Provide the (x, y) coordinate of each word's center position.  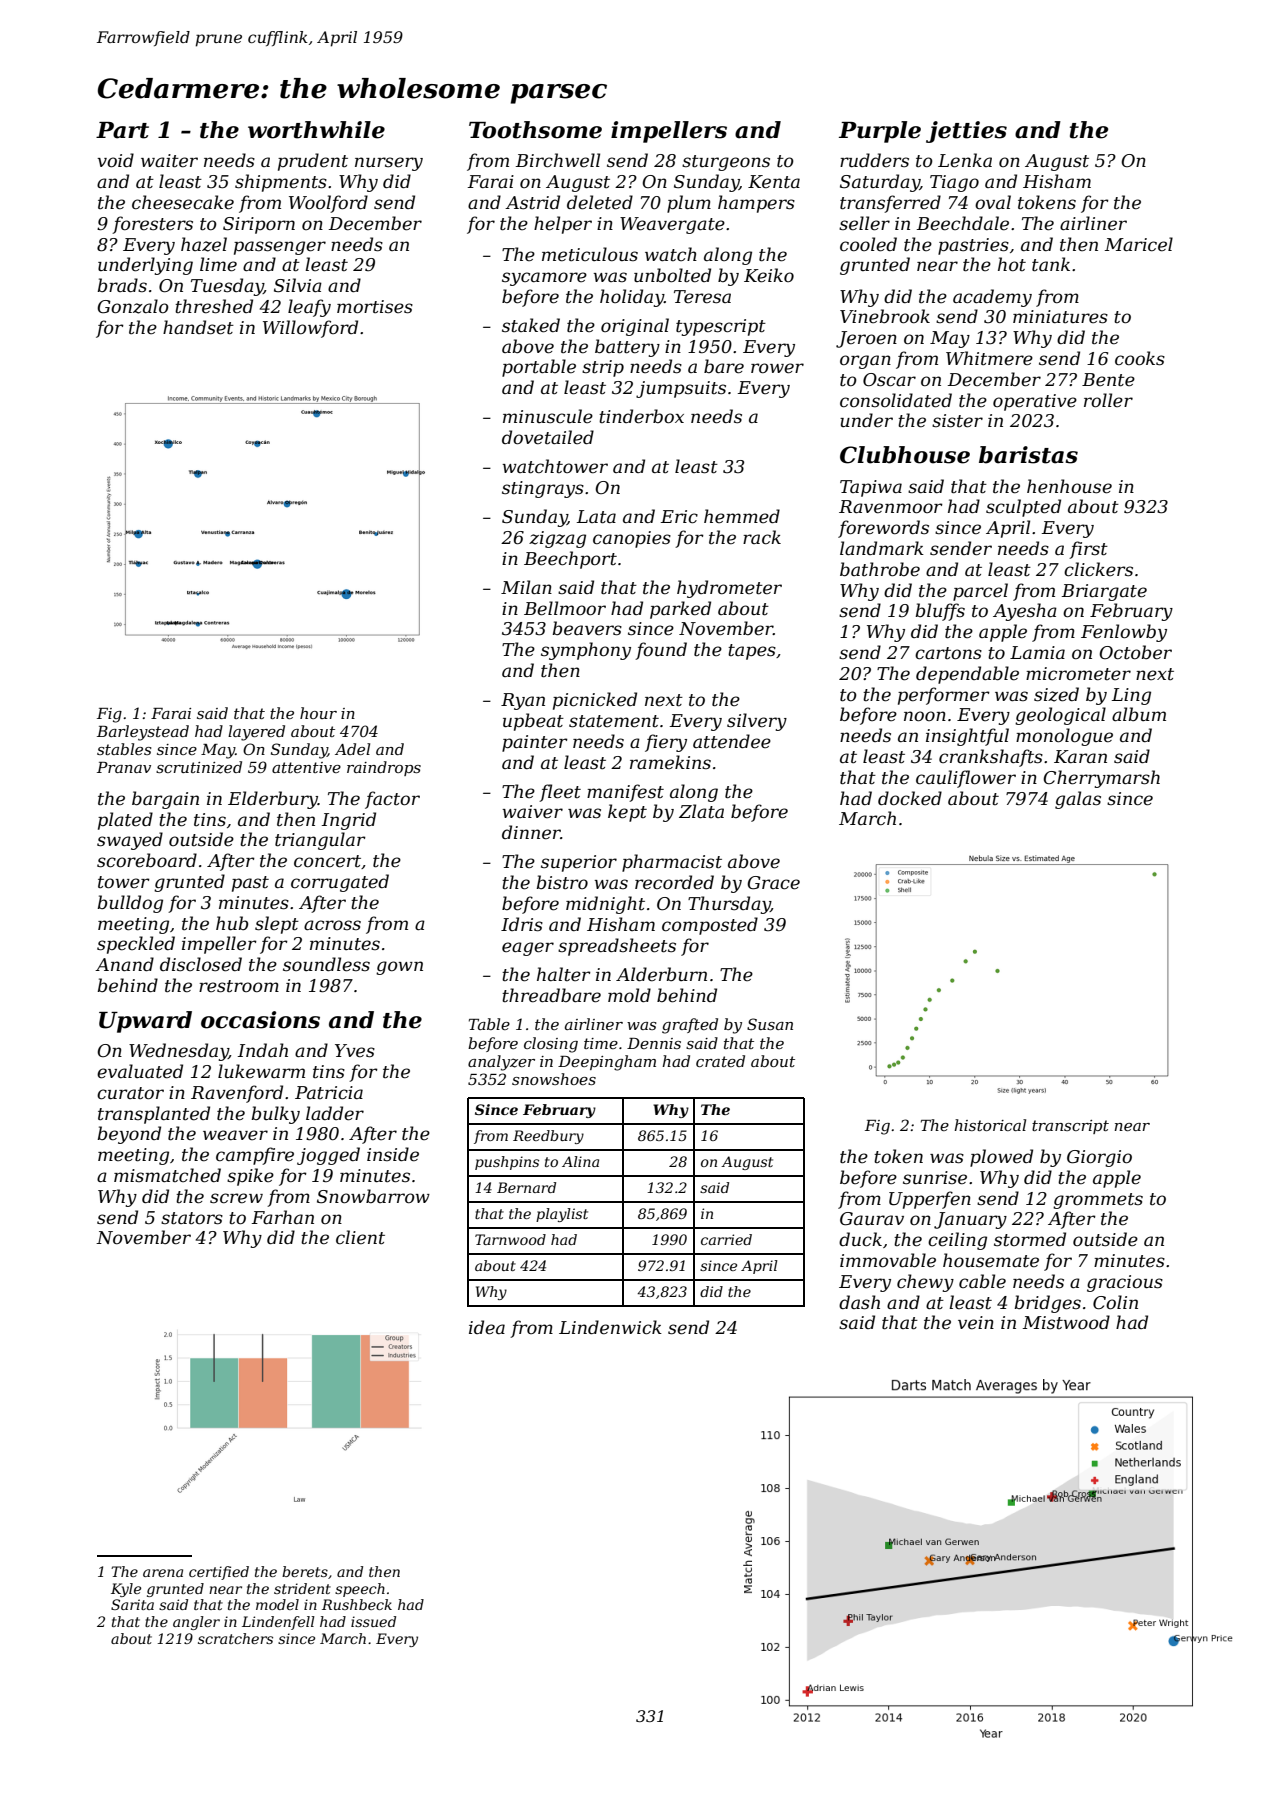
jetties (966, 132)
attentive (306, 767)
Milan (526, 587)
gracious (1125, 1283)
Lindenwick (610, 1327)
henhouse (1069, 486)
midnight (605, 905)
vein (976, 1323)
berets (305, 1571)
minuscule (548, 416)
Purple (880, 132)
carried (726, 1239)
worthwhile (316, 130)
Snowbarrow (373, 1196)
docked (910, 798)
